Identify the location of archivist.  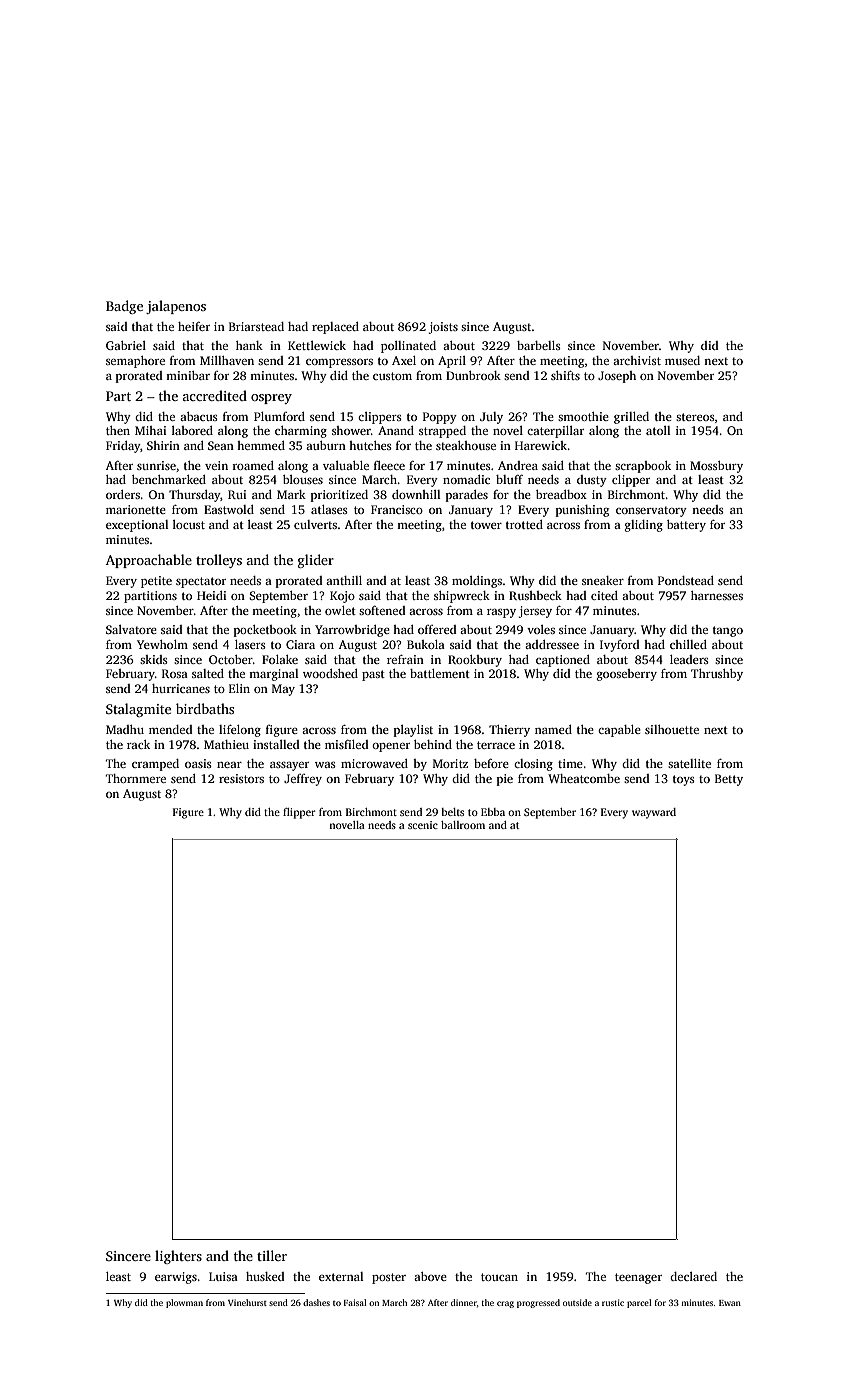
(637, 360).
